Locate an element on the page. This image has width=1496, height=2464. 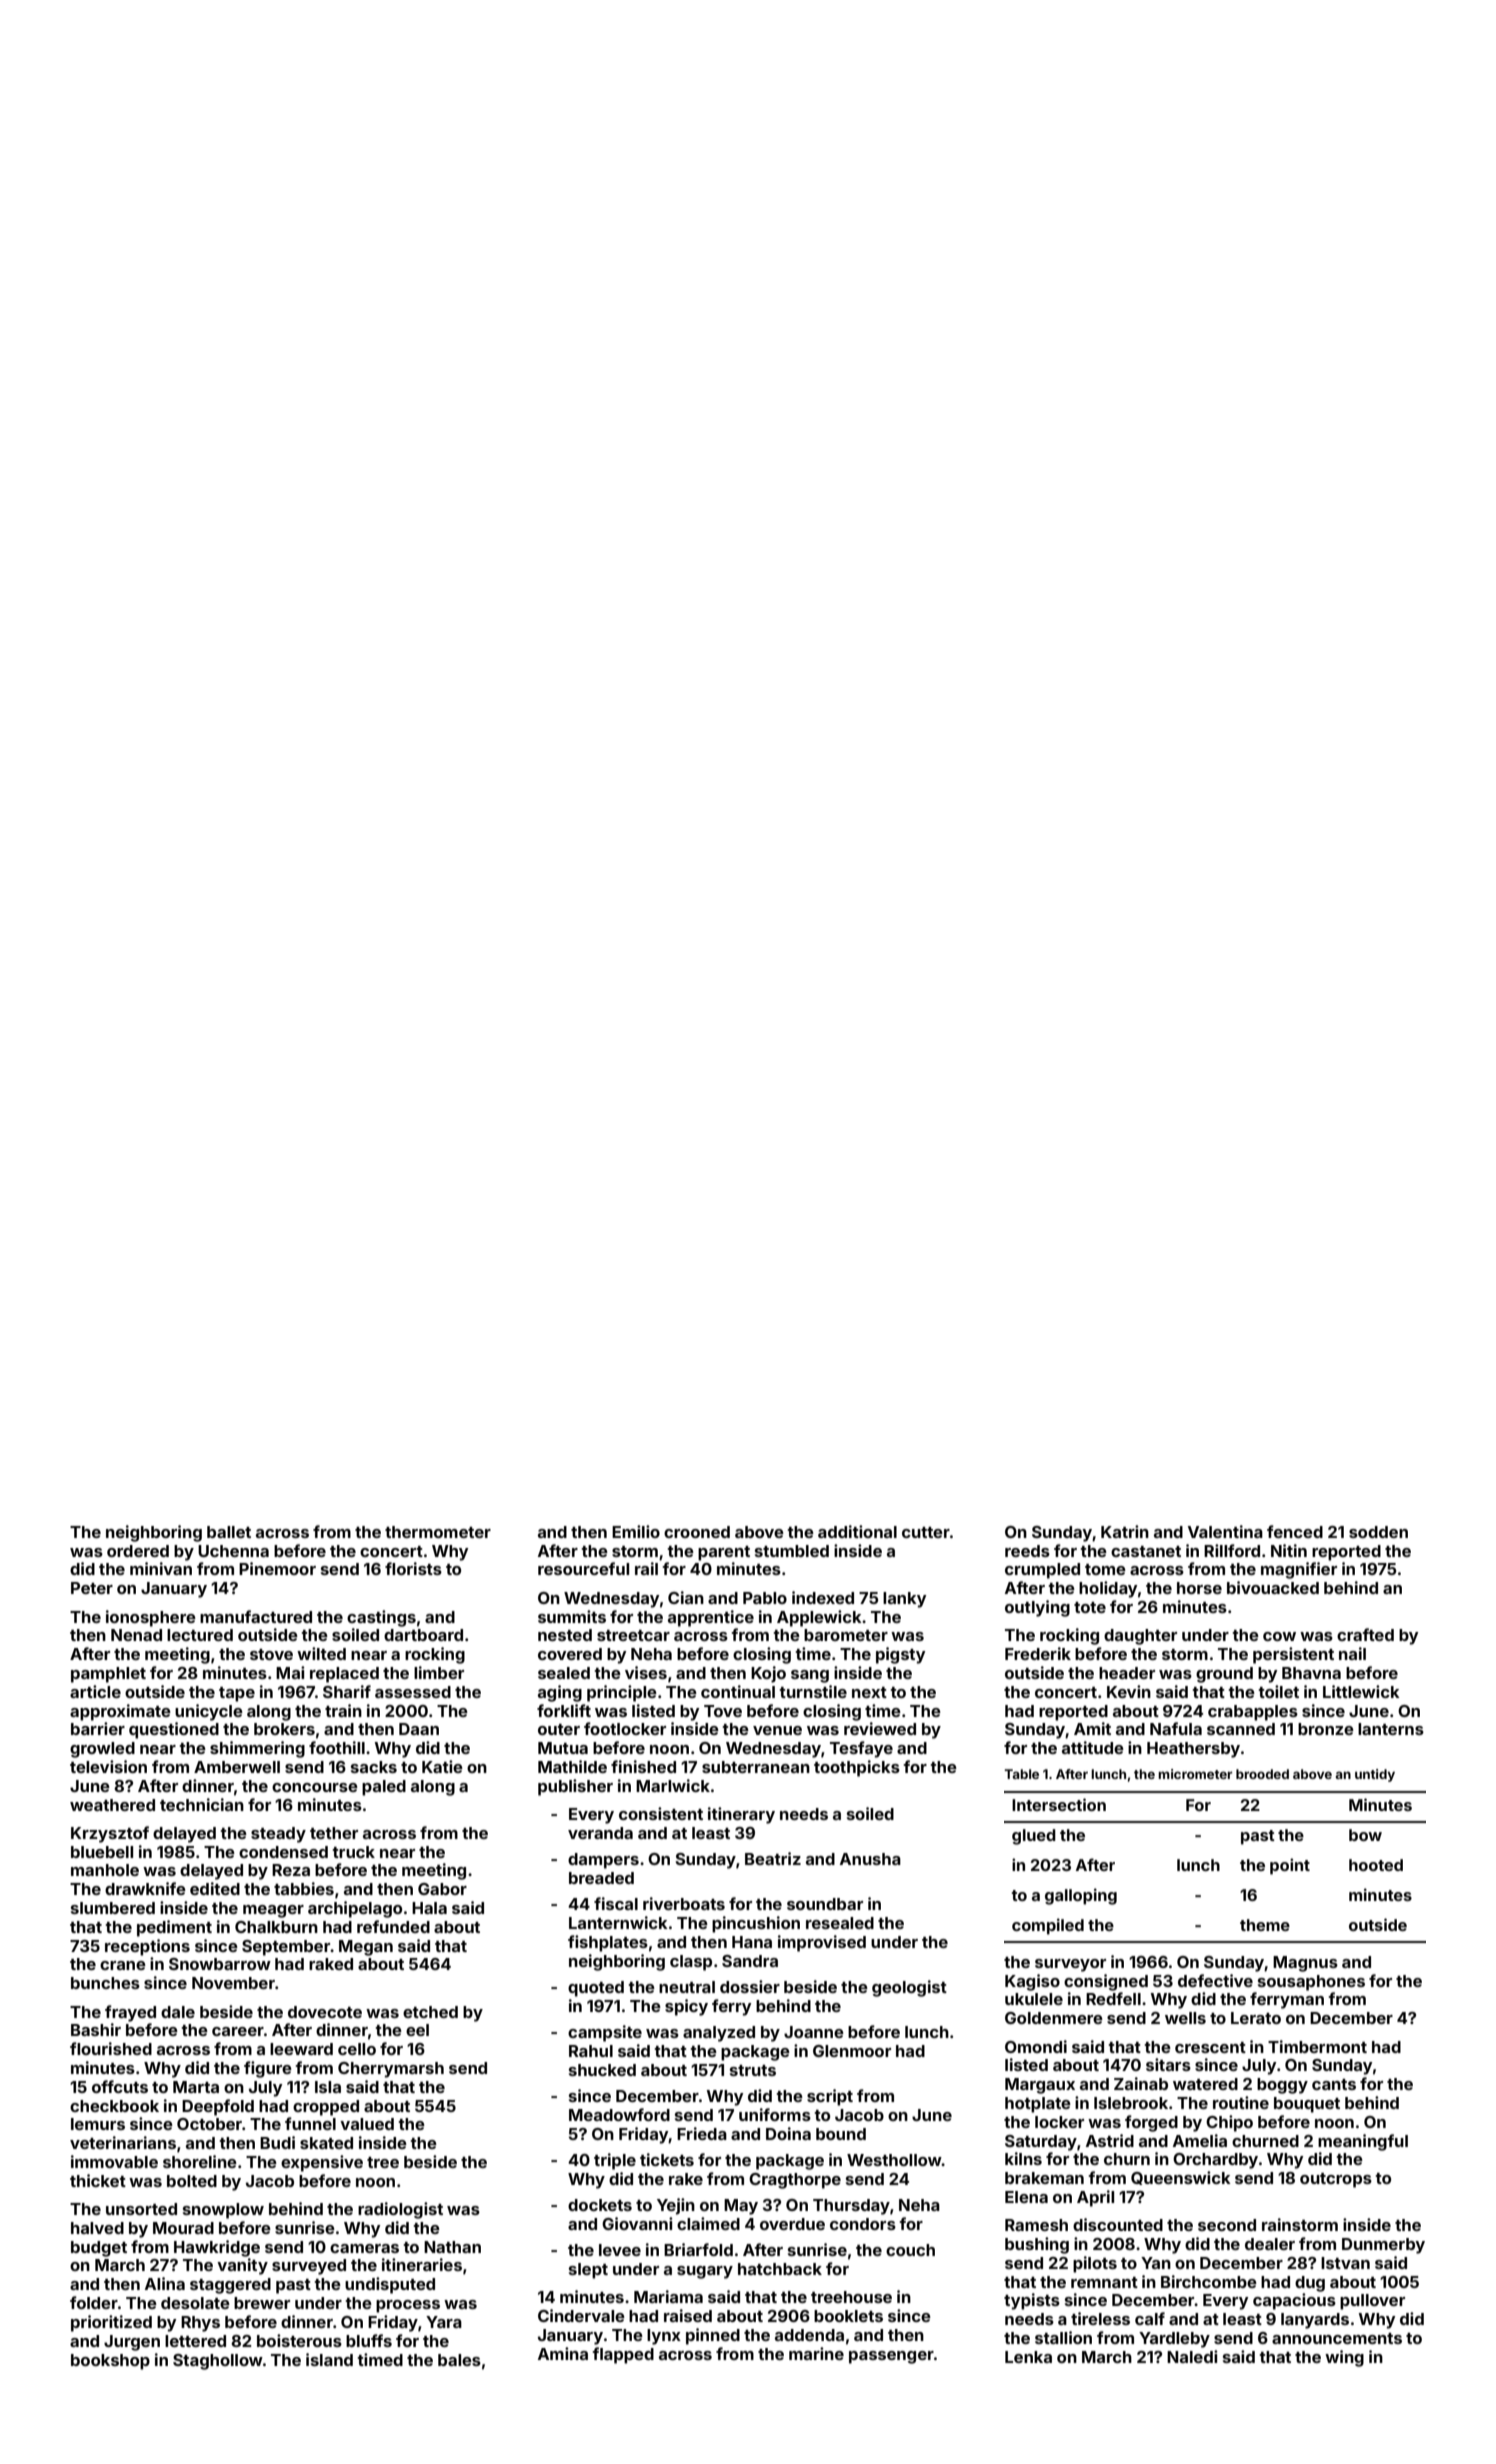
Cherrymarsh is located at coordinates (391, 2070).
